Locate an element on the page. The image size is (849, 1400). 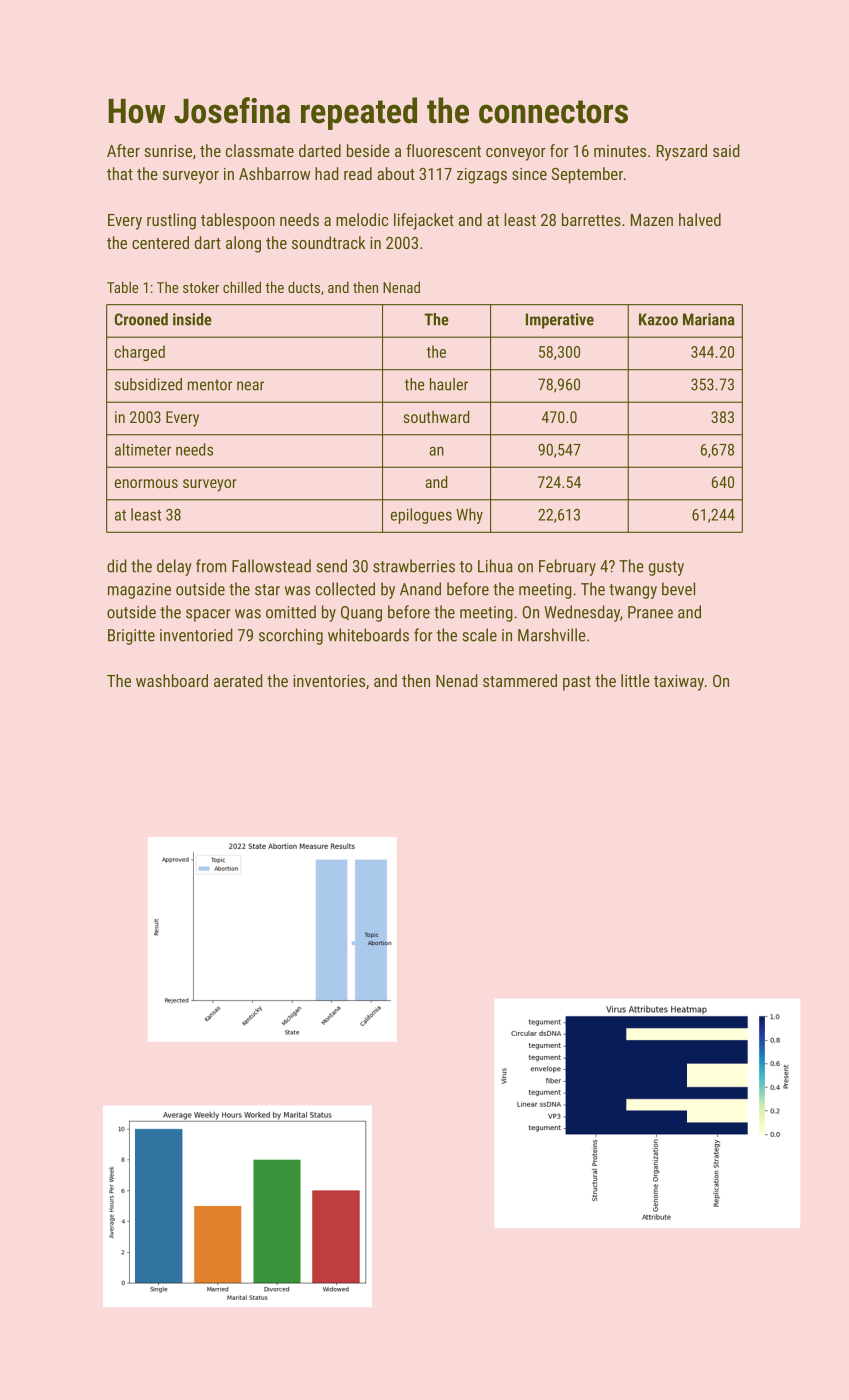
sunrise is located at coordinates (168, 151).
